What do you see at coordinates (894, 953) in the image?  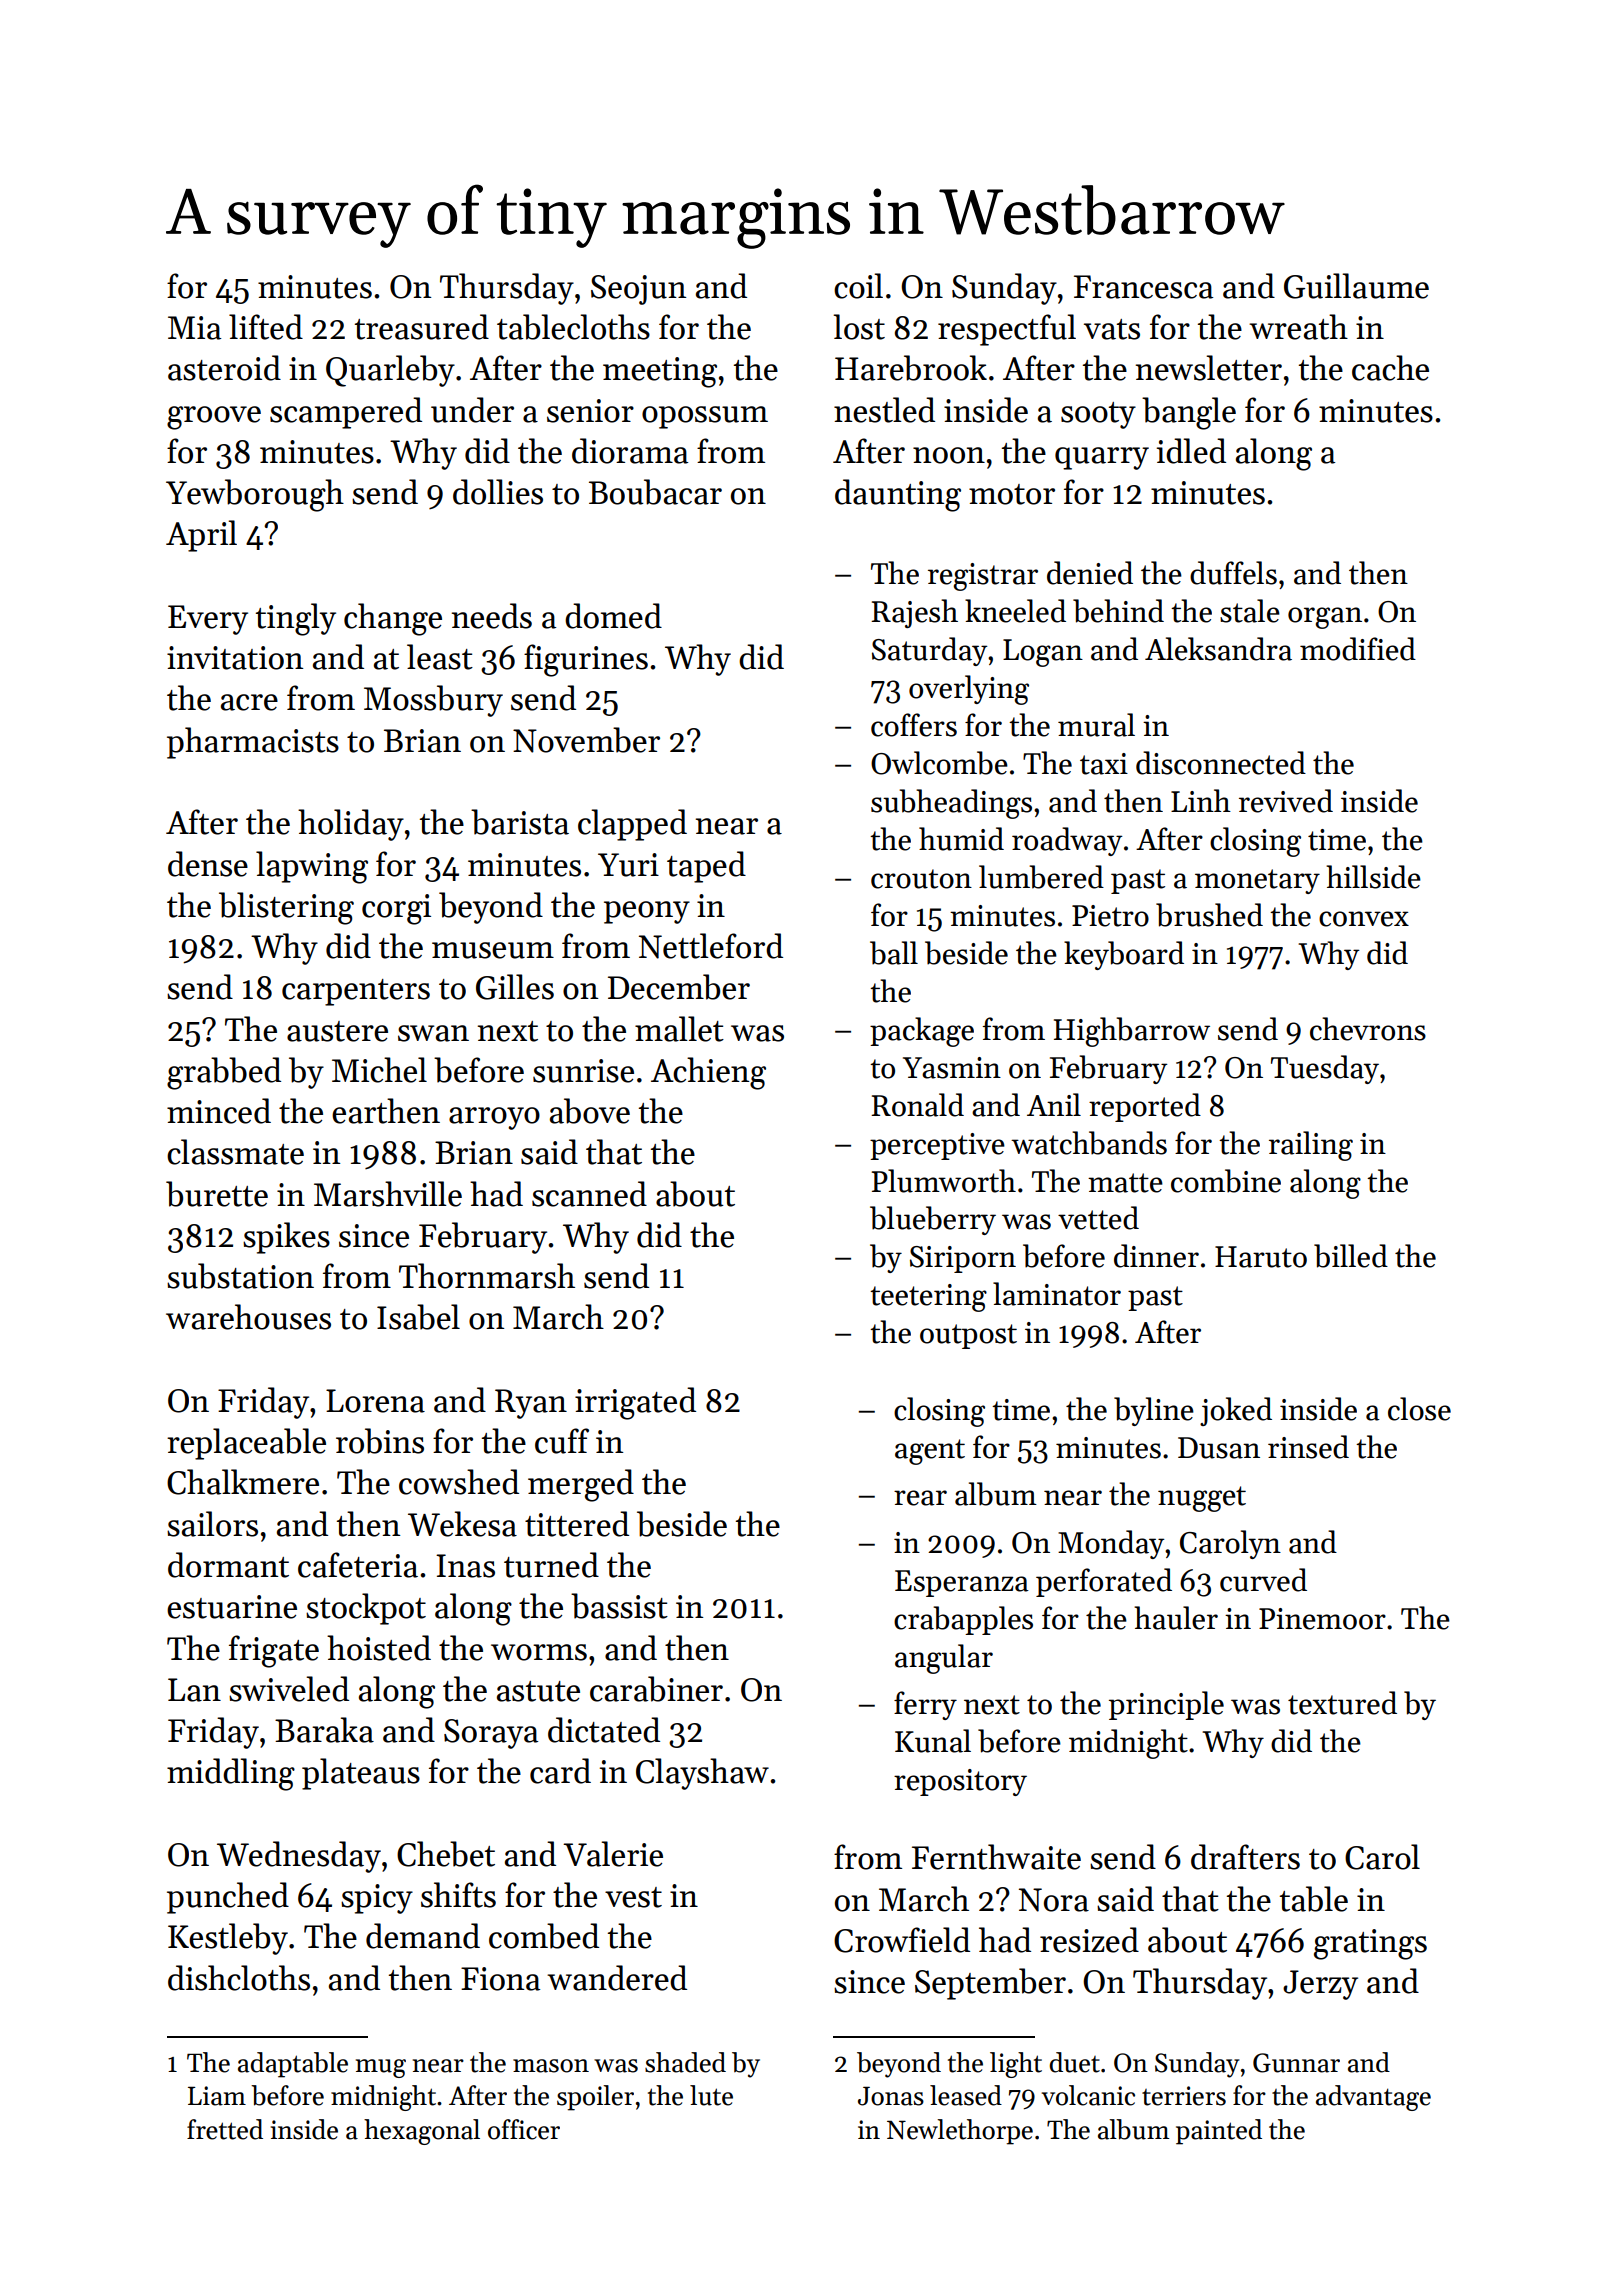 I see `ball` at bounding box center [894, 953].
